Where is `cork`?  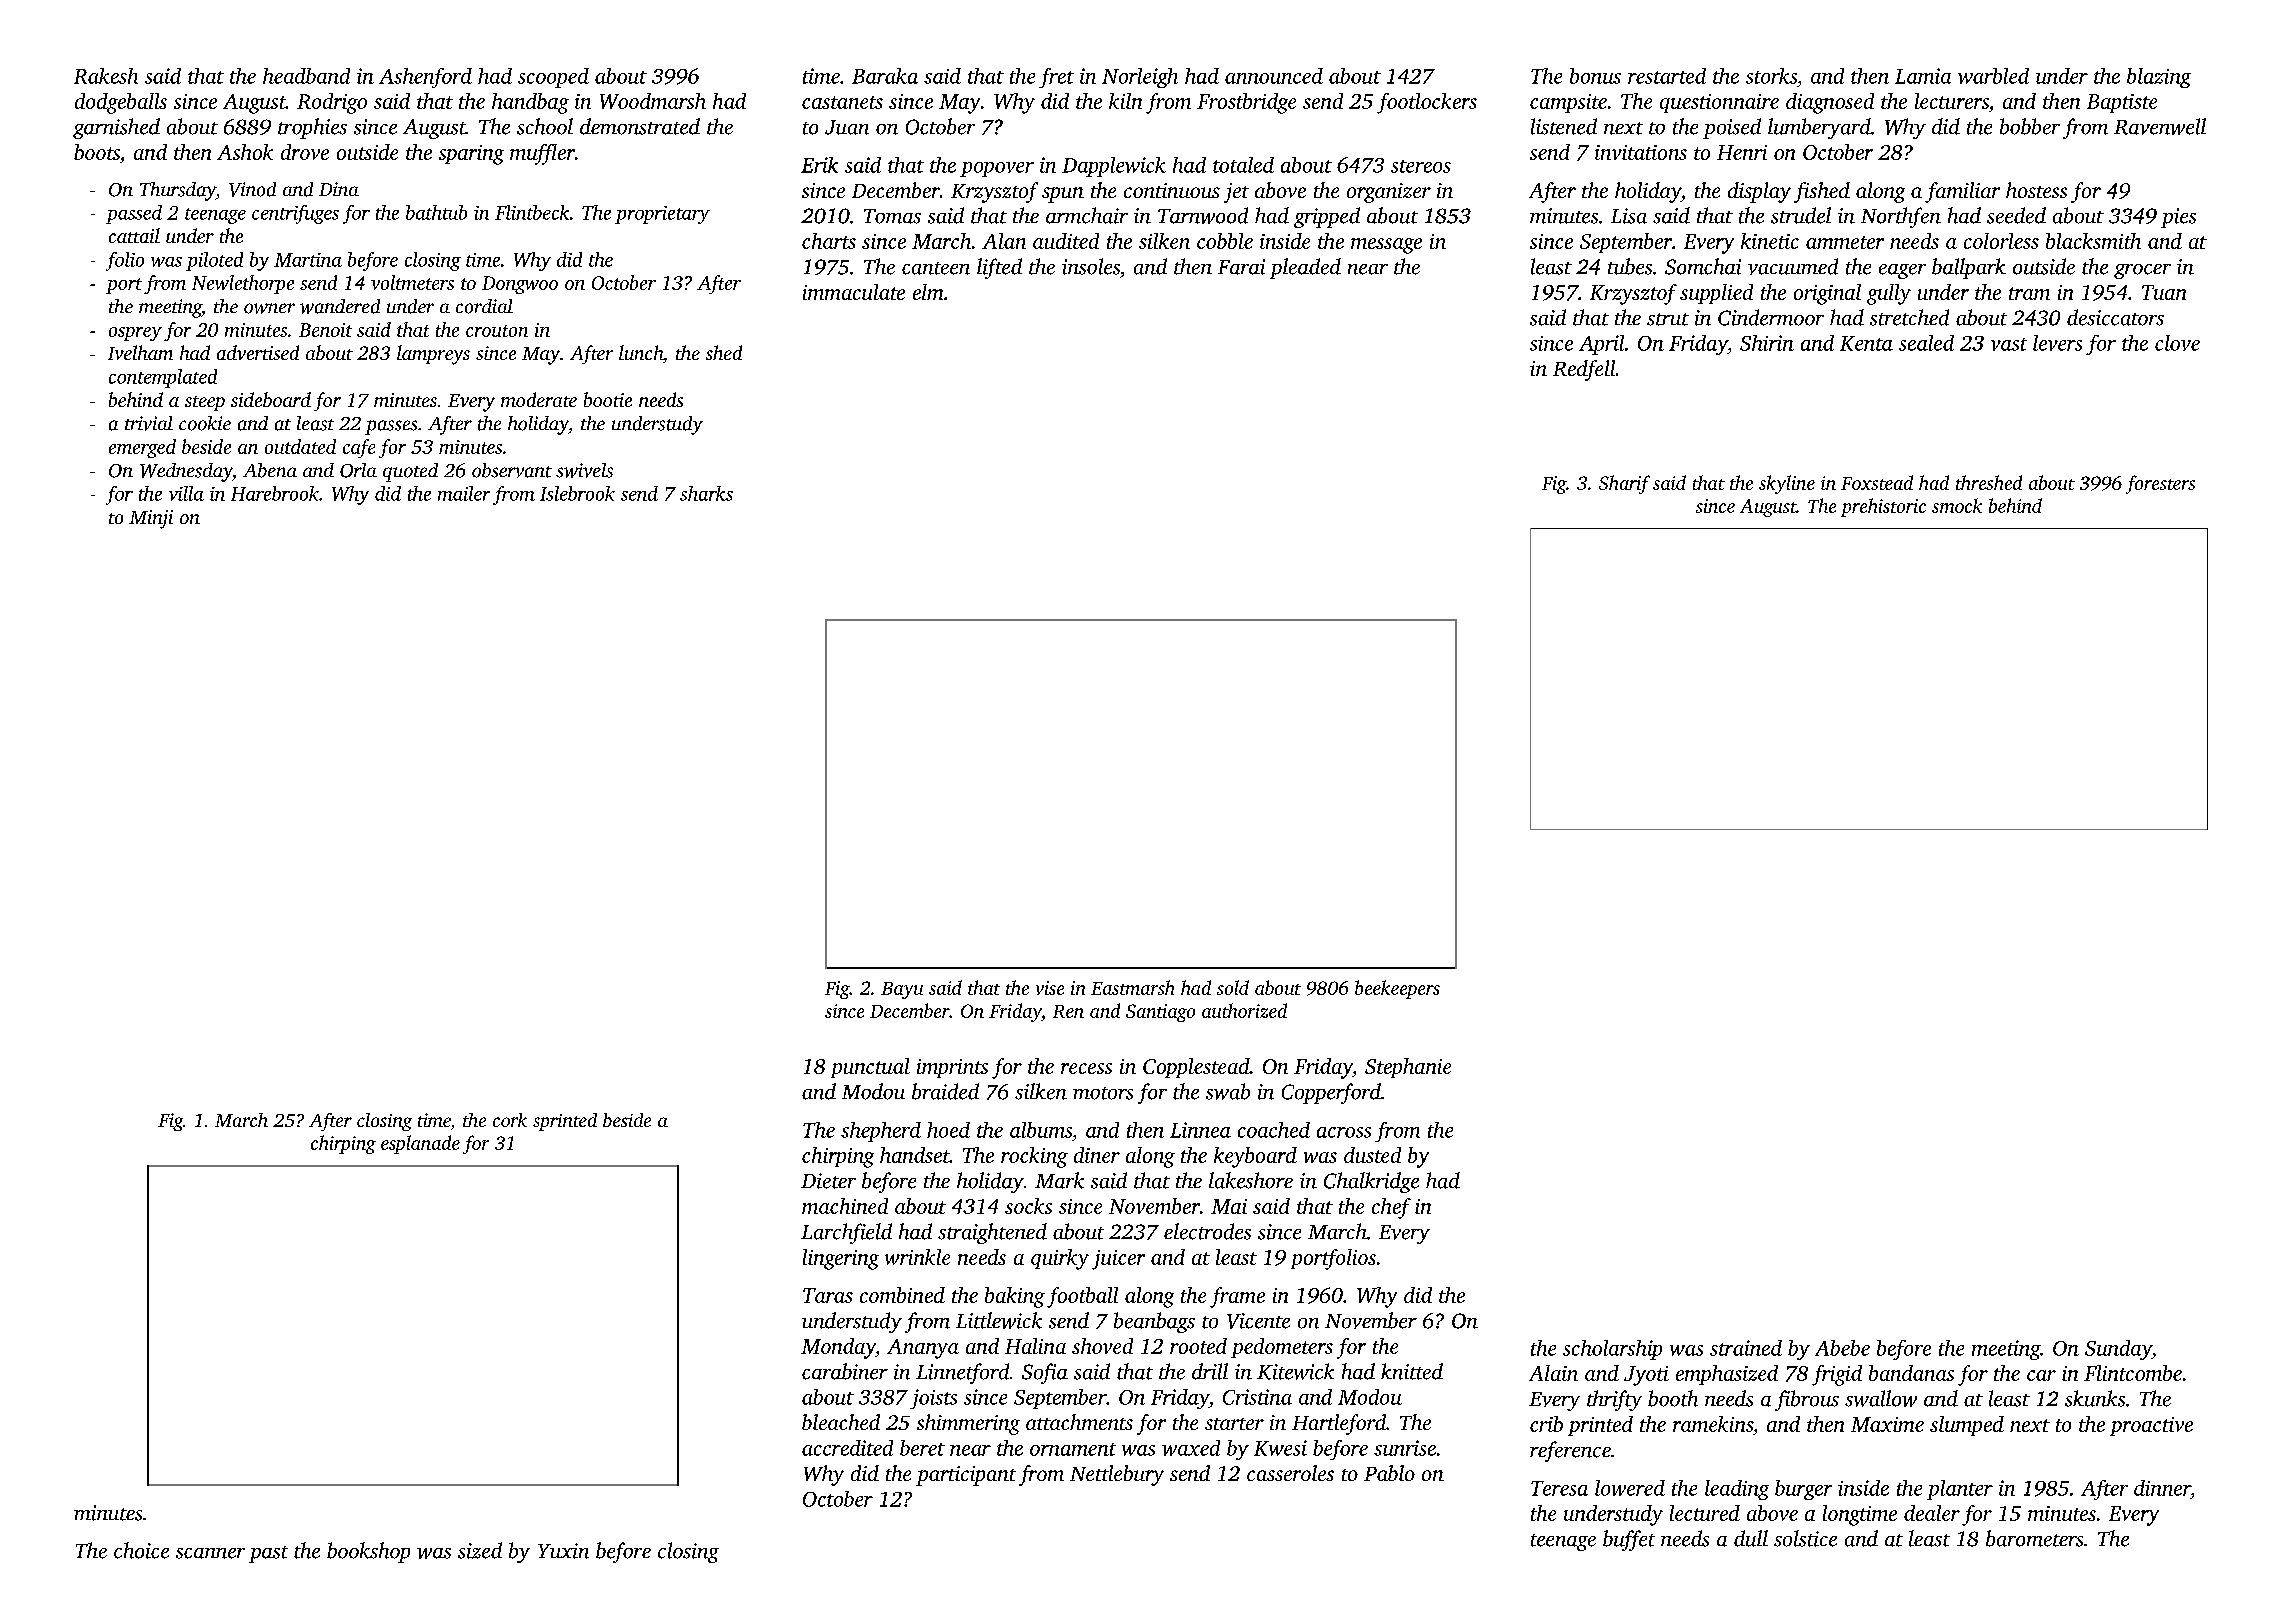
cork is located at coordinates (510, 1120).
